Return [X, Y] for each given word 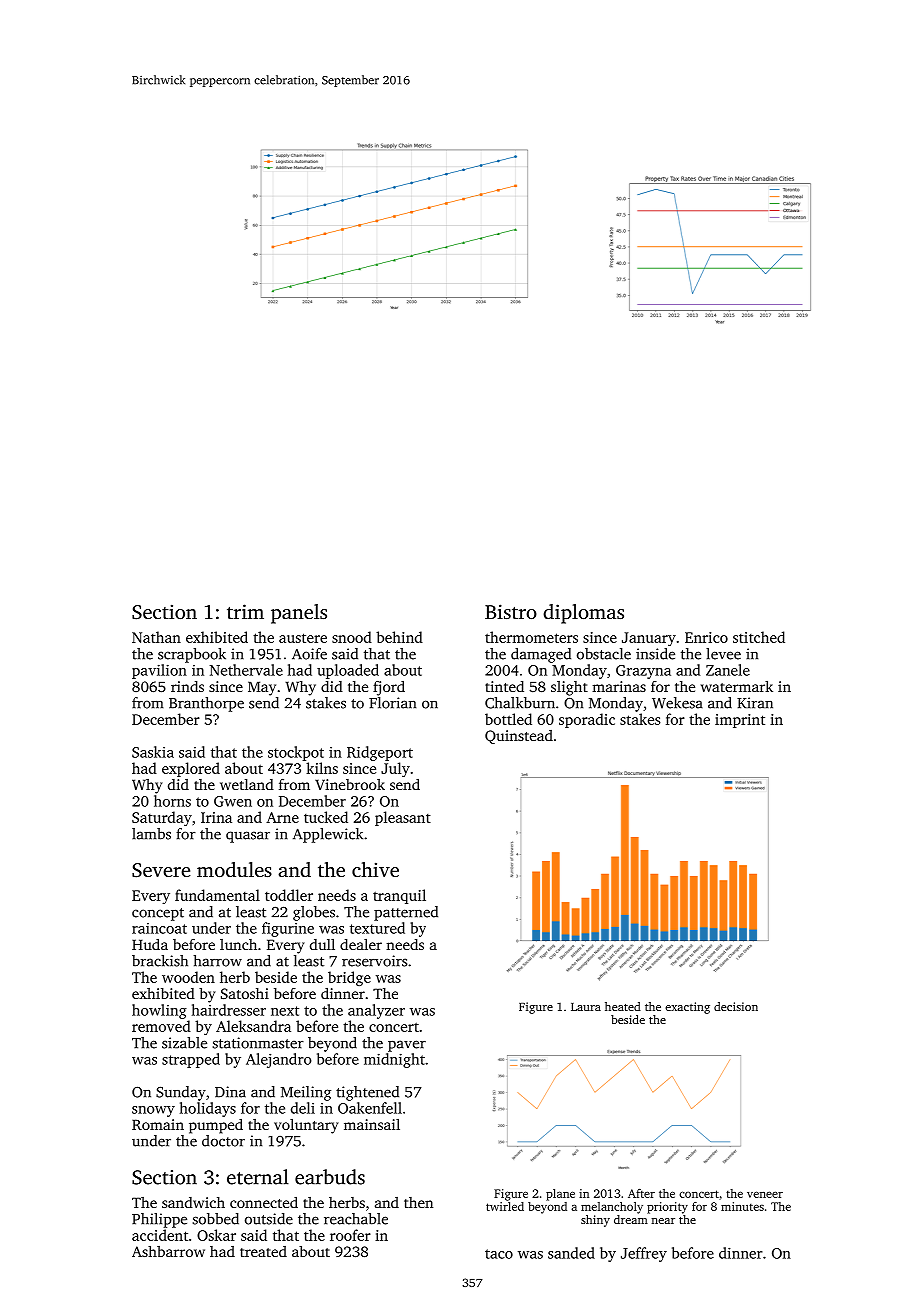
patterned [406, 913]
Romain [158, 1124]
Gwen [233, 801]
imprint [740, 721]
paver [407, 1046]
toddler [289, 895]
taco [499, 1254]
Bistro [511, 611]
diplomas [583, 614]
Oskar [216, 1235]
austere [303, 638]
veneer [765, 1194]
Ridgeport [380, 753]
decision [736, 1006]
